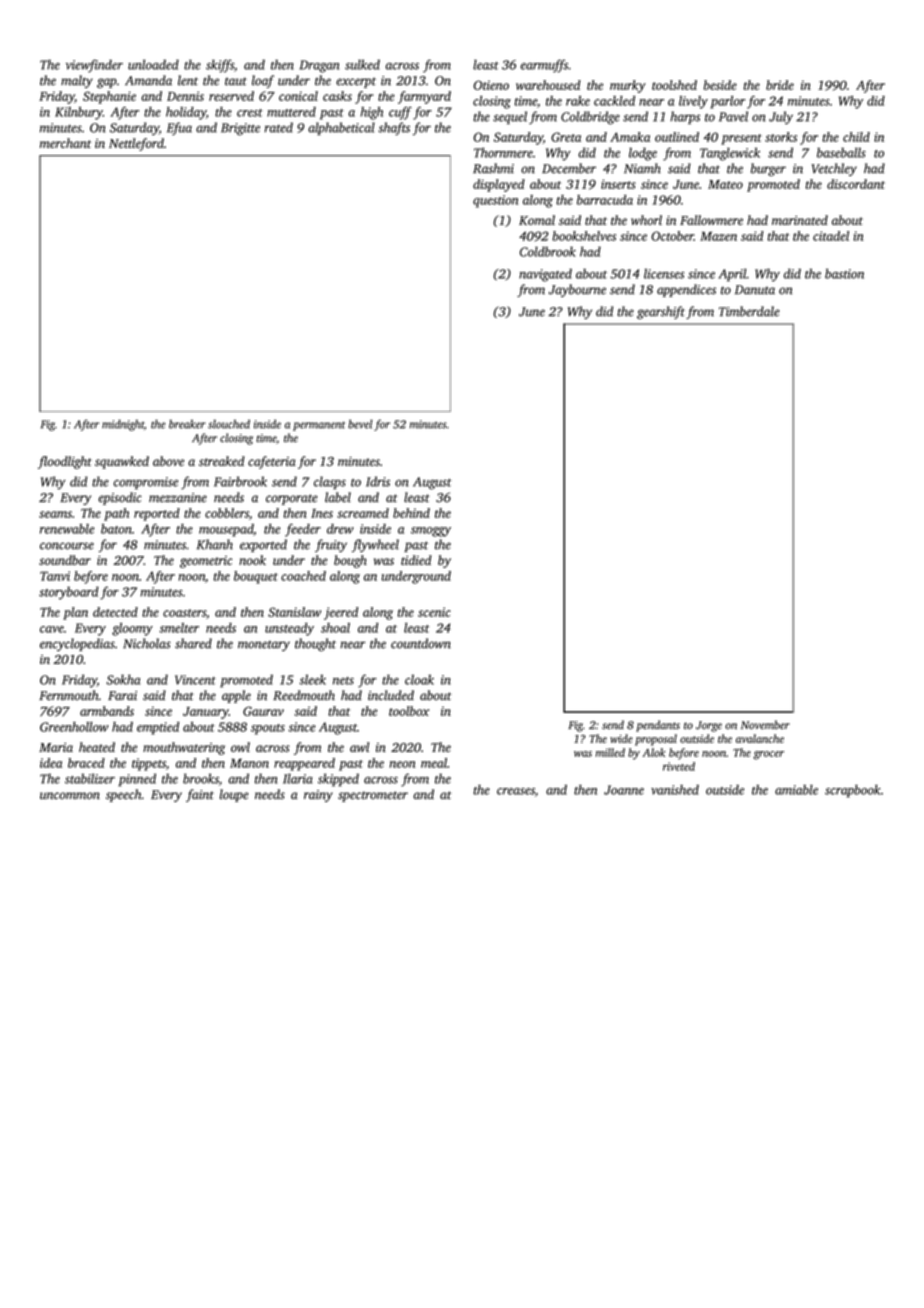  What do you see at coordinates (360, 424) in the screenshot?
I see `bevel` at bounding box center [360, 424].
